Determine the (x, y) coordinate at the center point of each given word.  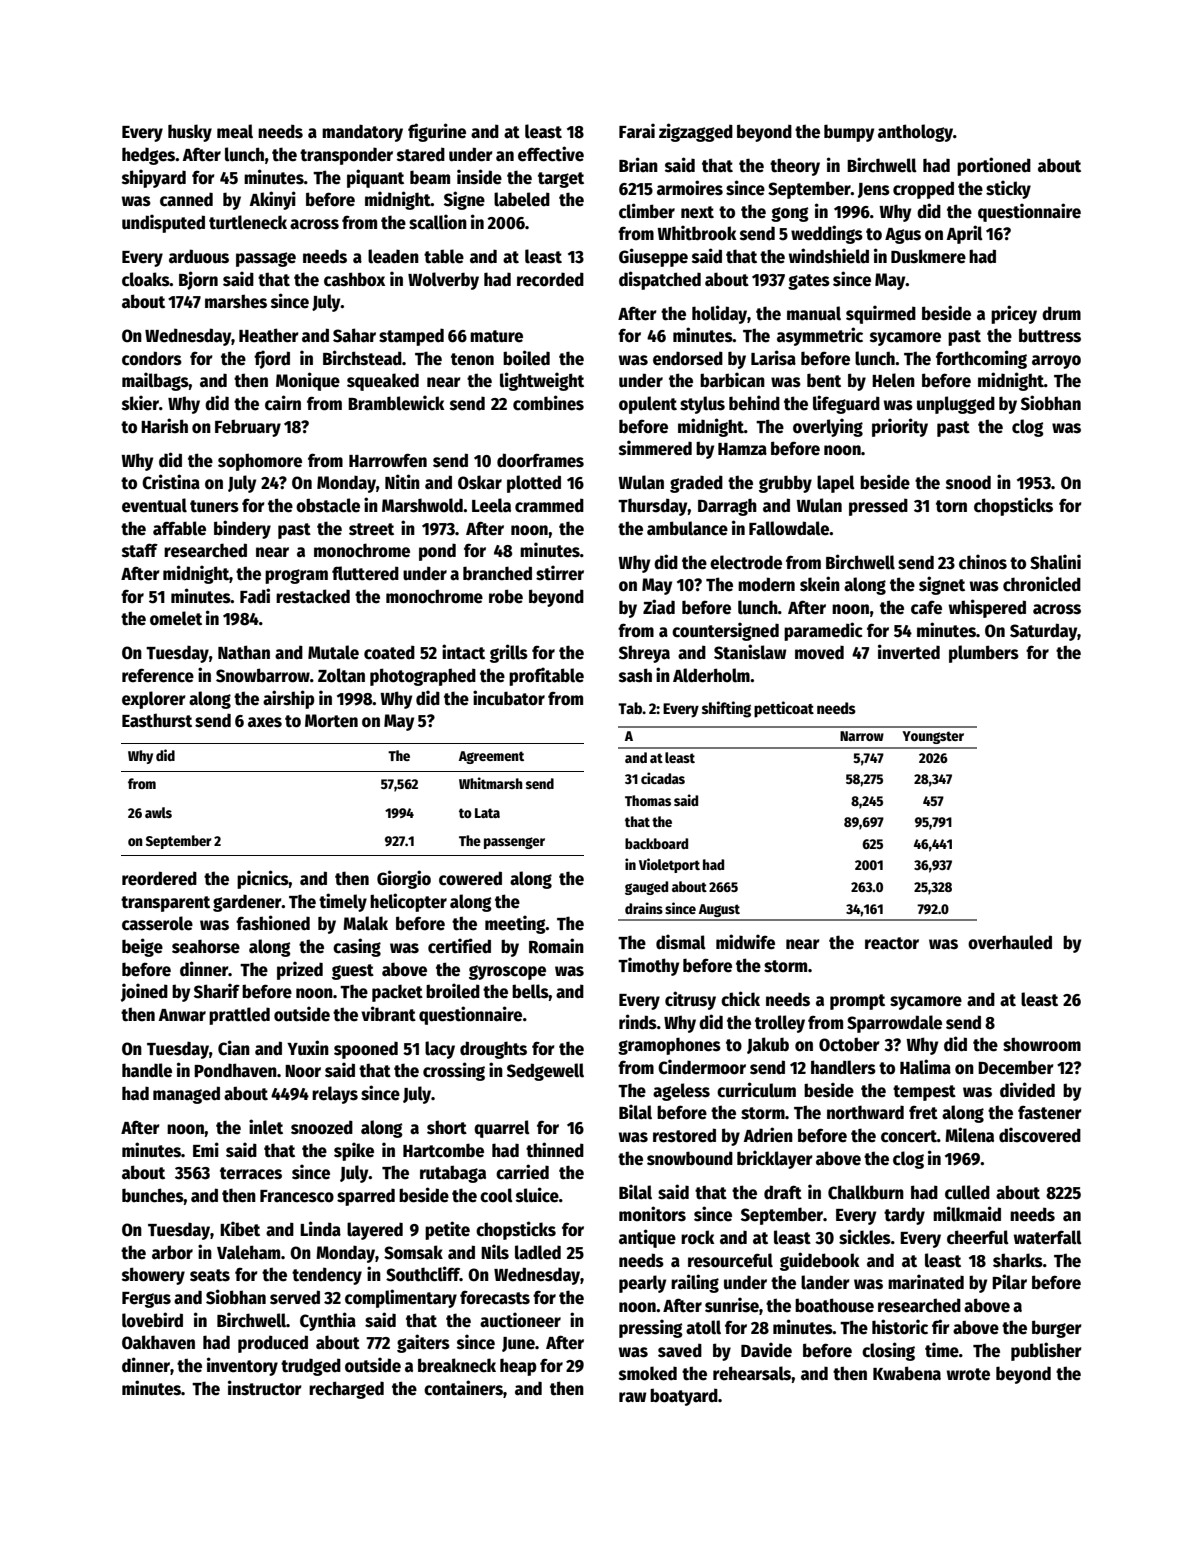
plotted (534, 484)
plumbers (984, 654)
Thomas (648, 800)
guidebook (820, 1261)
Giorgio (404, 879)
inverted (909, 652)
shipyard (154, 178)
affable (179, 528)
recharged (346, 1390)
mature (496, 336)
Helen (893, 380)
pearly (642, 1284)
